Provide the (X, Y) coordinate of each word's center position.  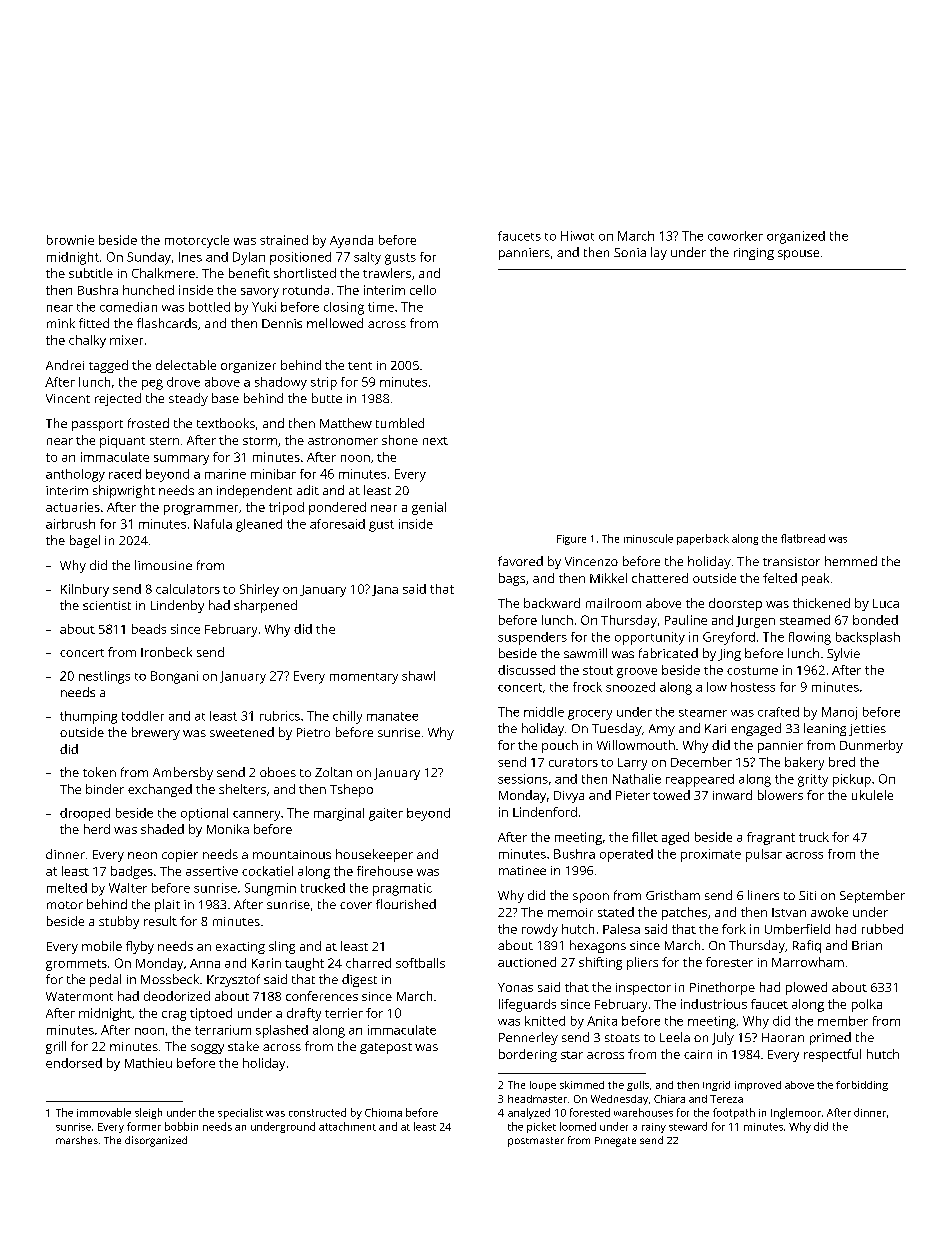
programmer (201, 510)
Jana (385, 590)
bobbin (181, 1126)
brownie (70, 240)
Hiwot (577, 236)
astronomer (343, 441)
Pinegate (615, 1142)
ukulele (872, 795)
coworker (735, 236)
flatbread (803, 538)
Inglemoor (796, 1113)
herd (97, 829)
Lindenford (545, 812)
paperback (703, 539)
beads (149, 629)
